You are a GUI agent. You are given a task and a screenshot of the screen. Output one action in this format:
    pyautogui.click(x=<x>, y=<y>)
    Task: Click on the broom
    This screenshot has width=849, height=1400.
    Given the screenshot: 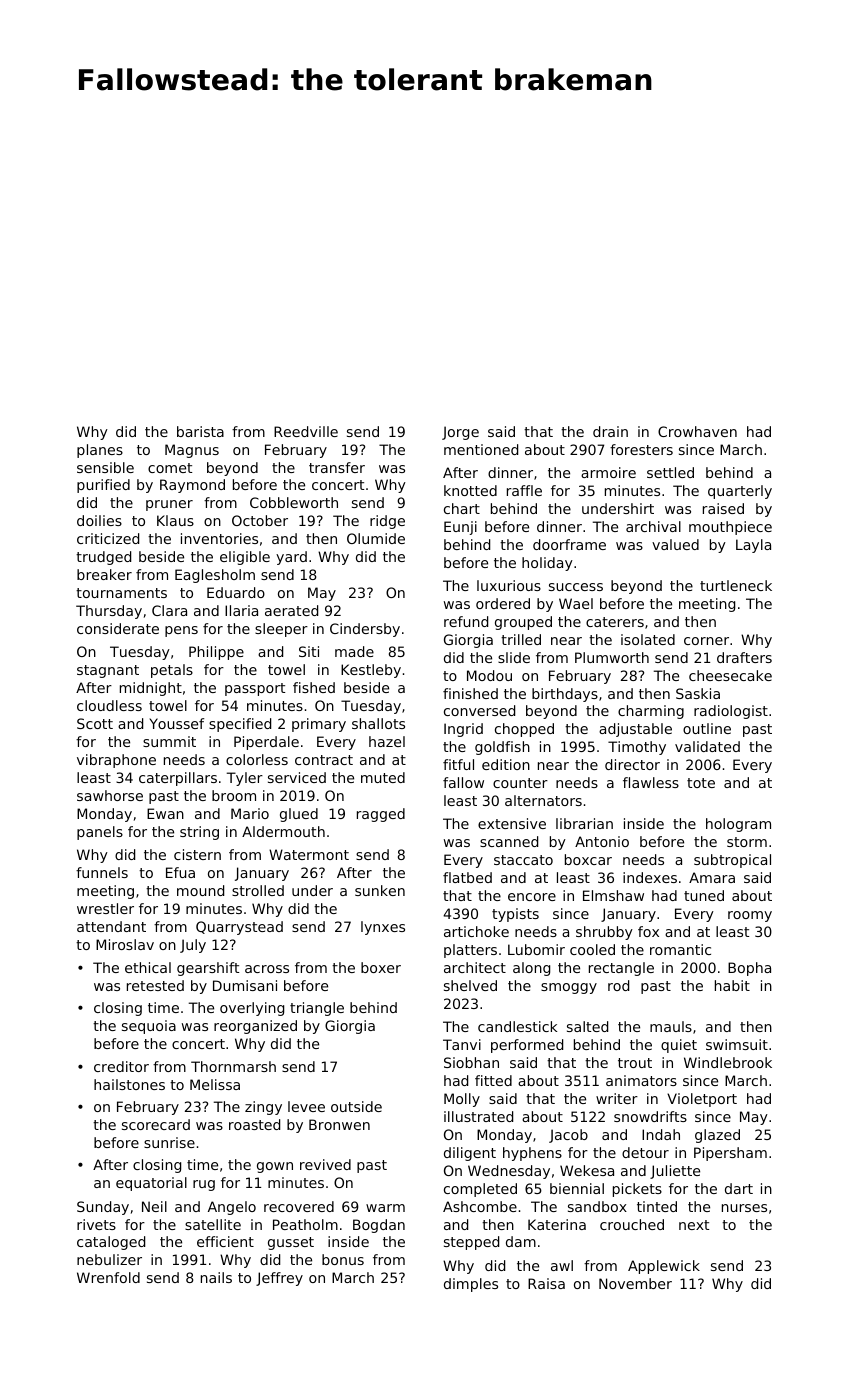 What is the action you would take?
    pyautogui.click(x=234, y=795)
